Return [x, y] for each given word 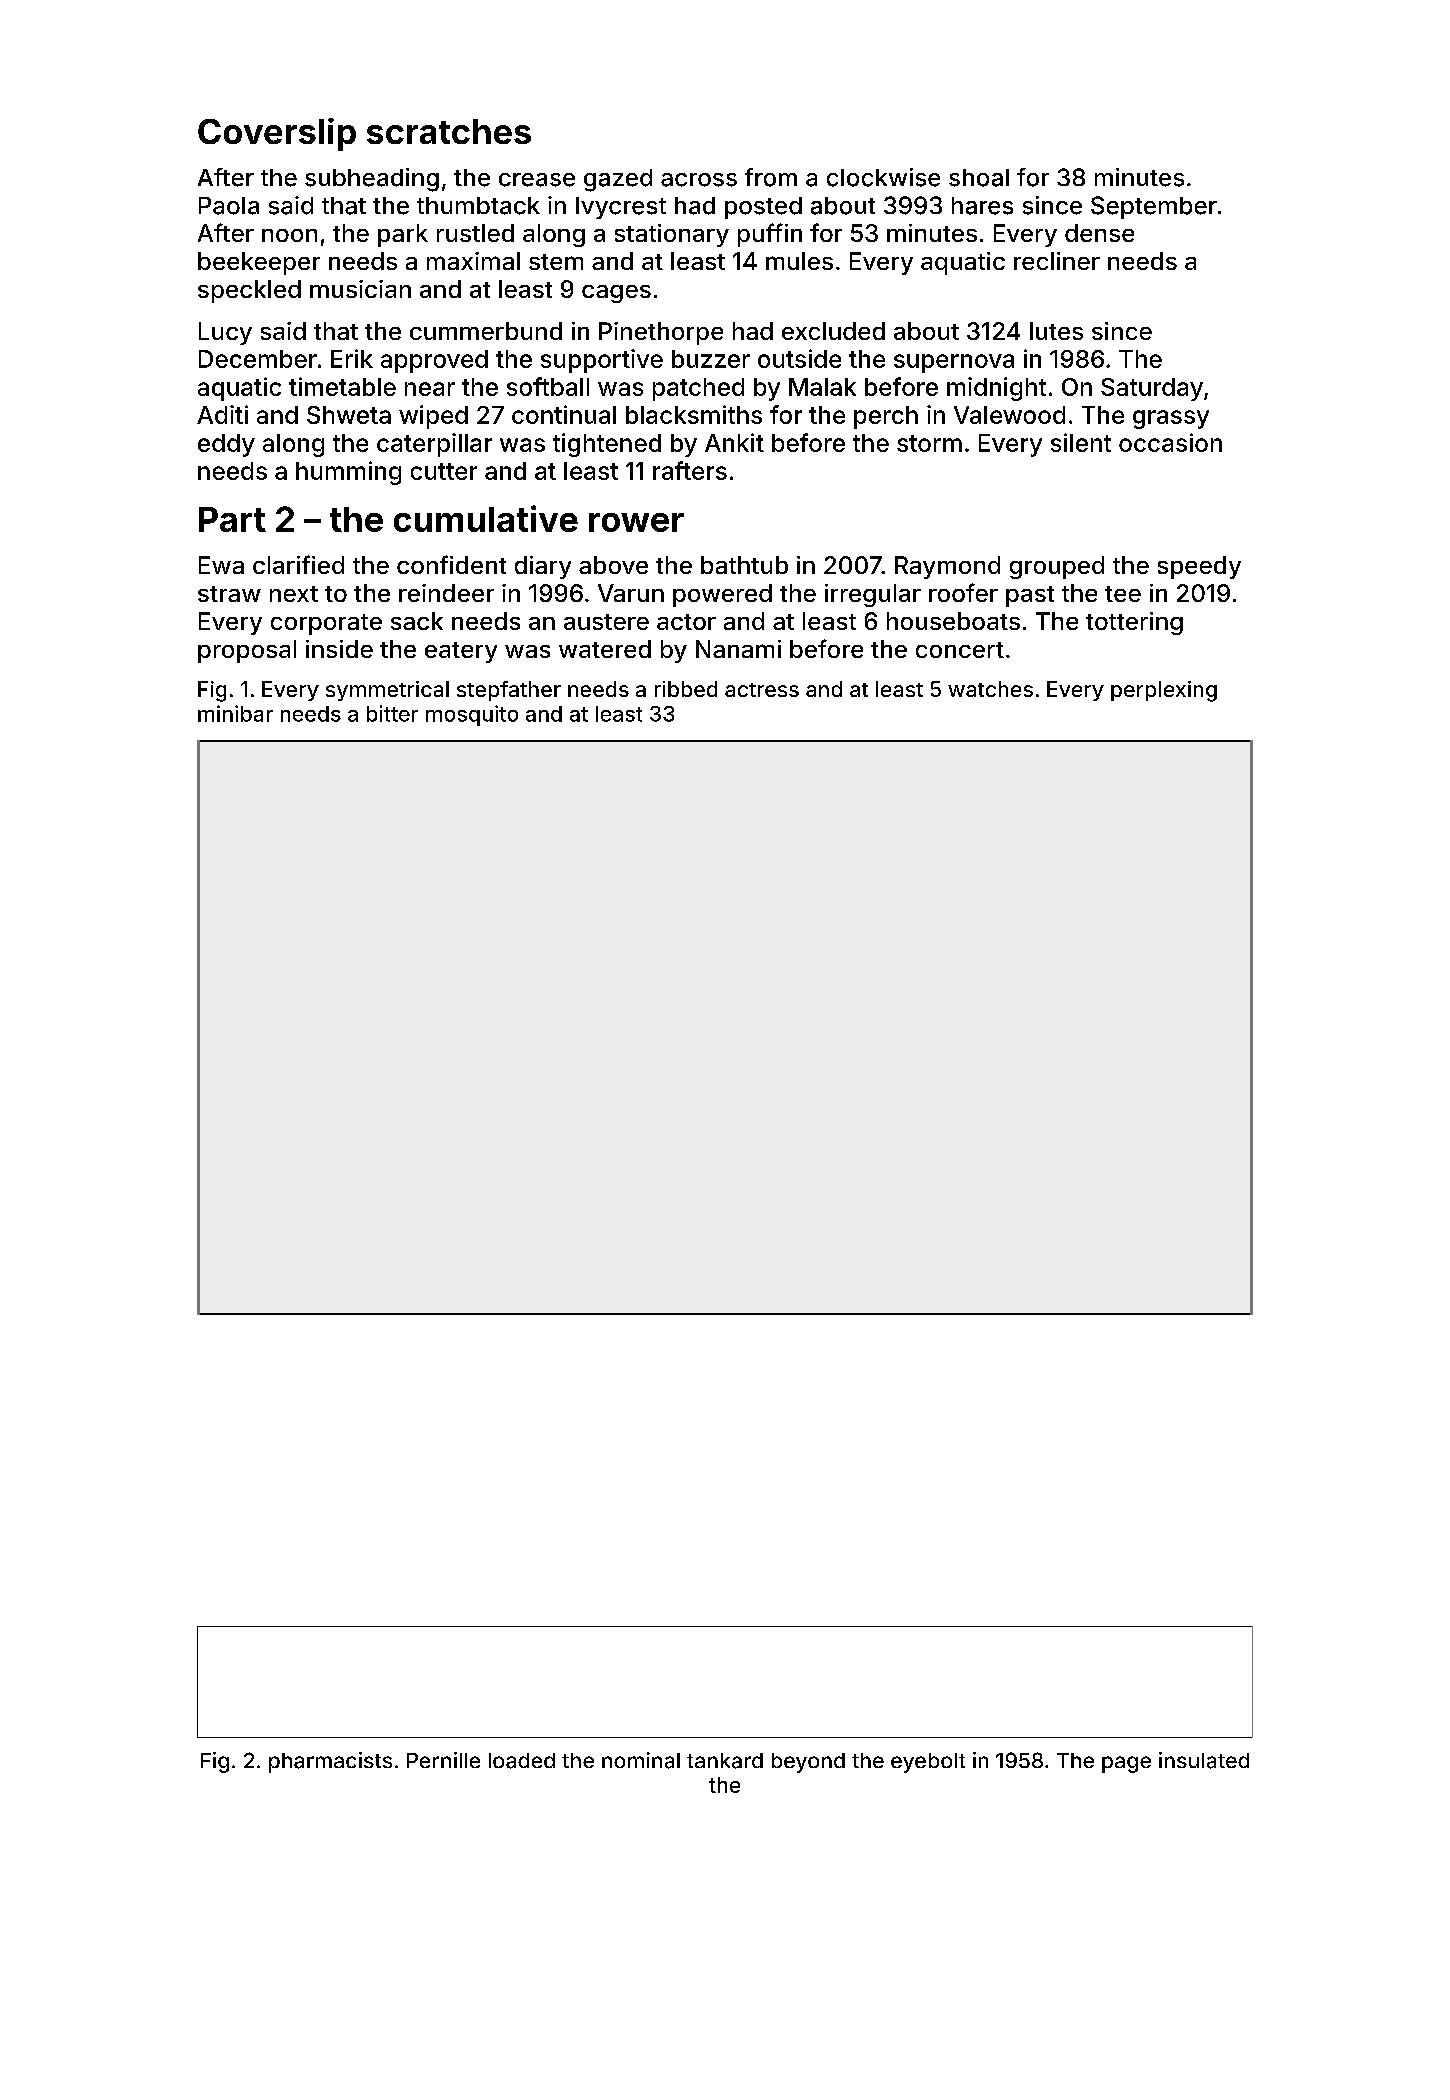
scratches [449, 131]
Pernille [443, 1760]
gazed [618, 180]
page [1126, 1764]
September [1154, 207]
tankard [725, 1761]
